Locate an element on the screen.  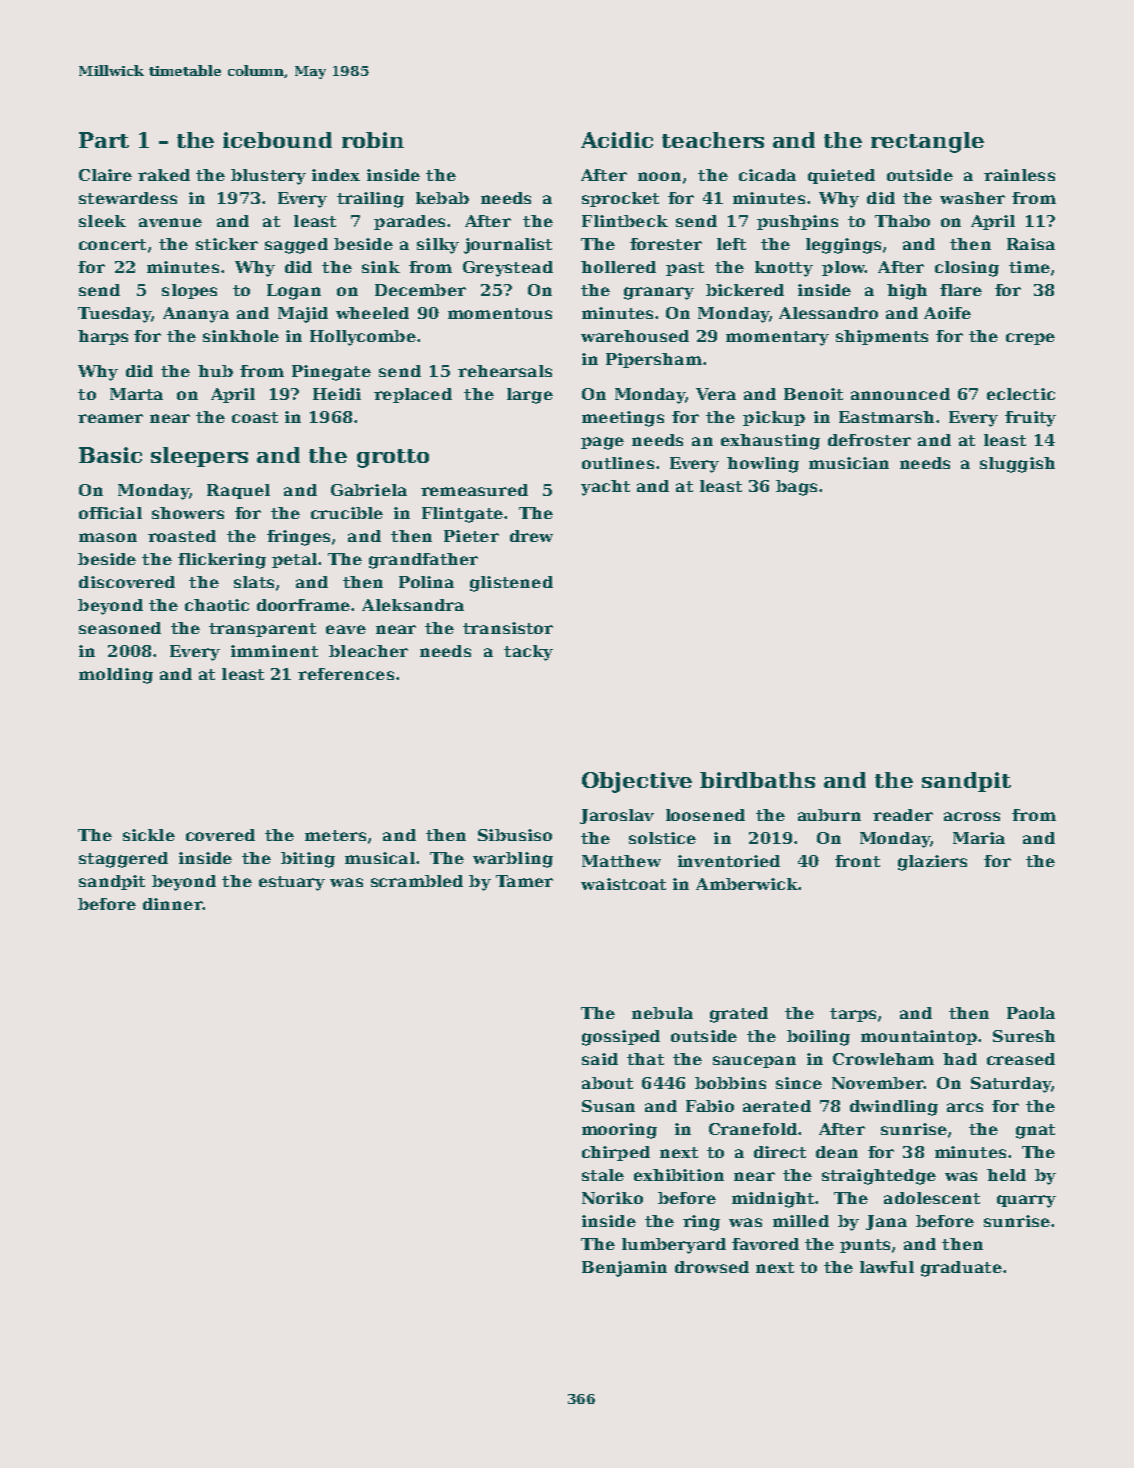
said is located at coordinates (600, 1059).
